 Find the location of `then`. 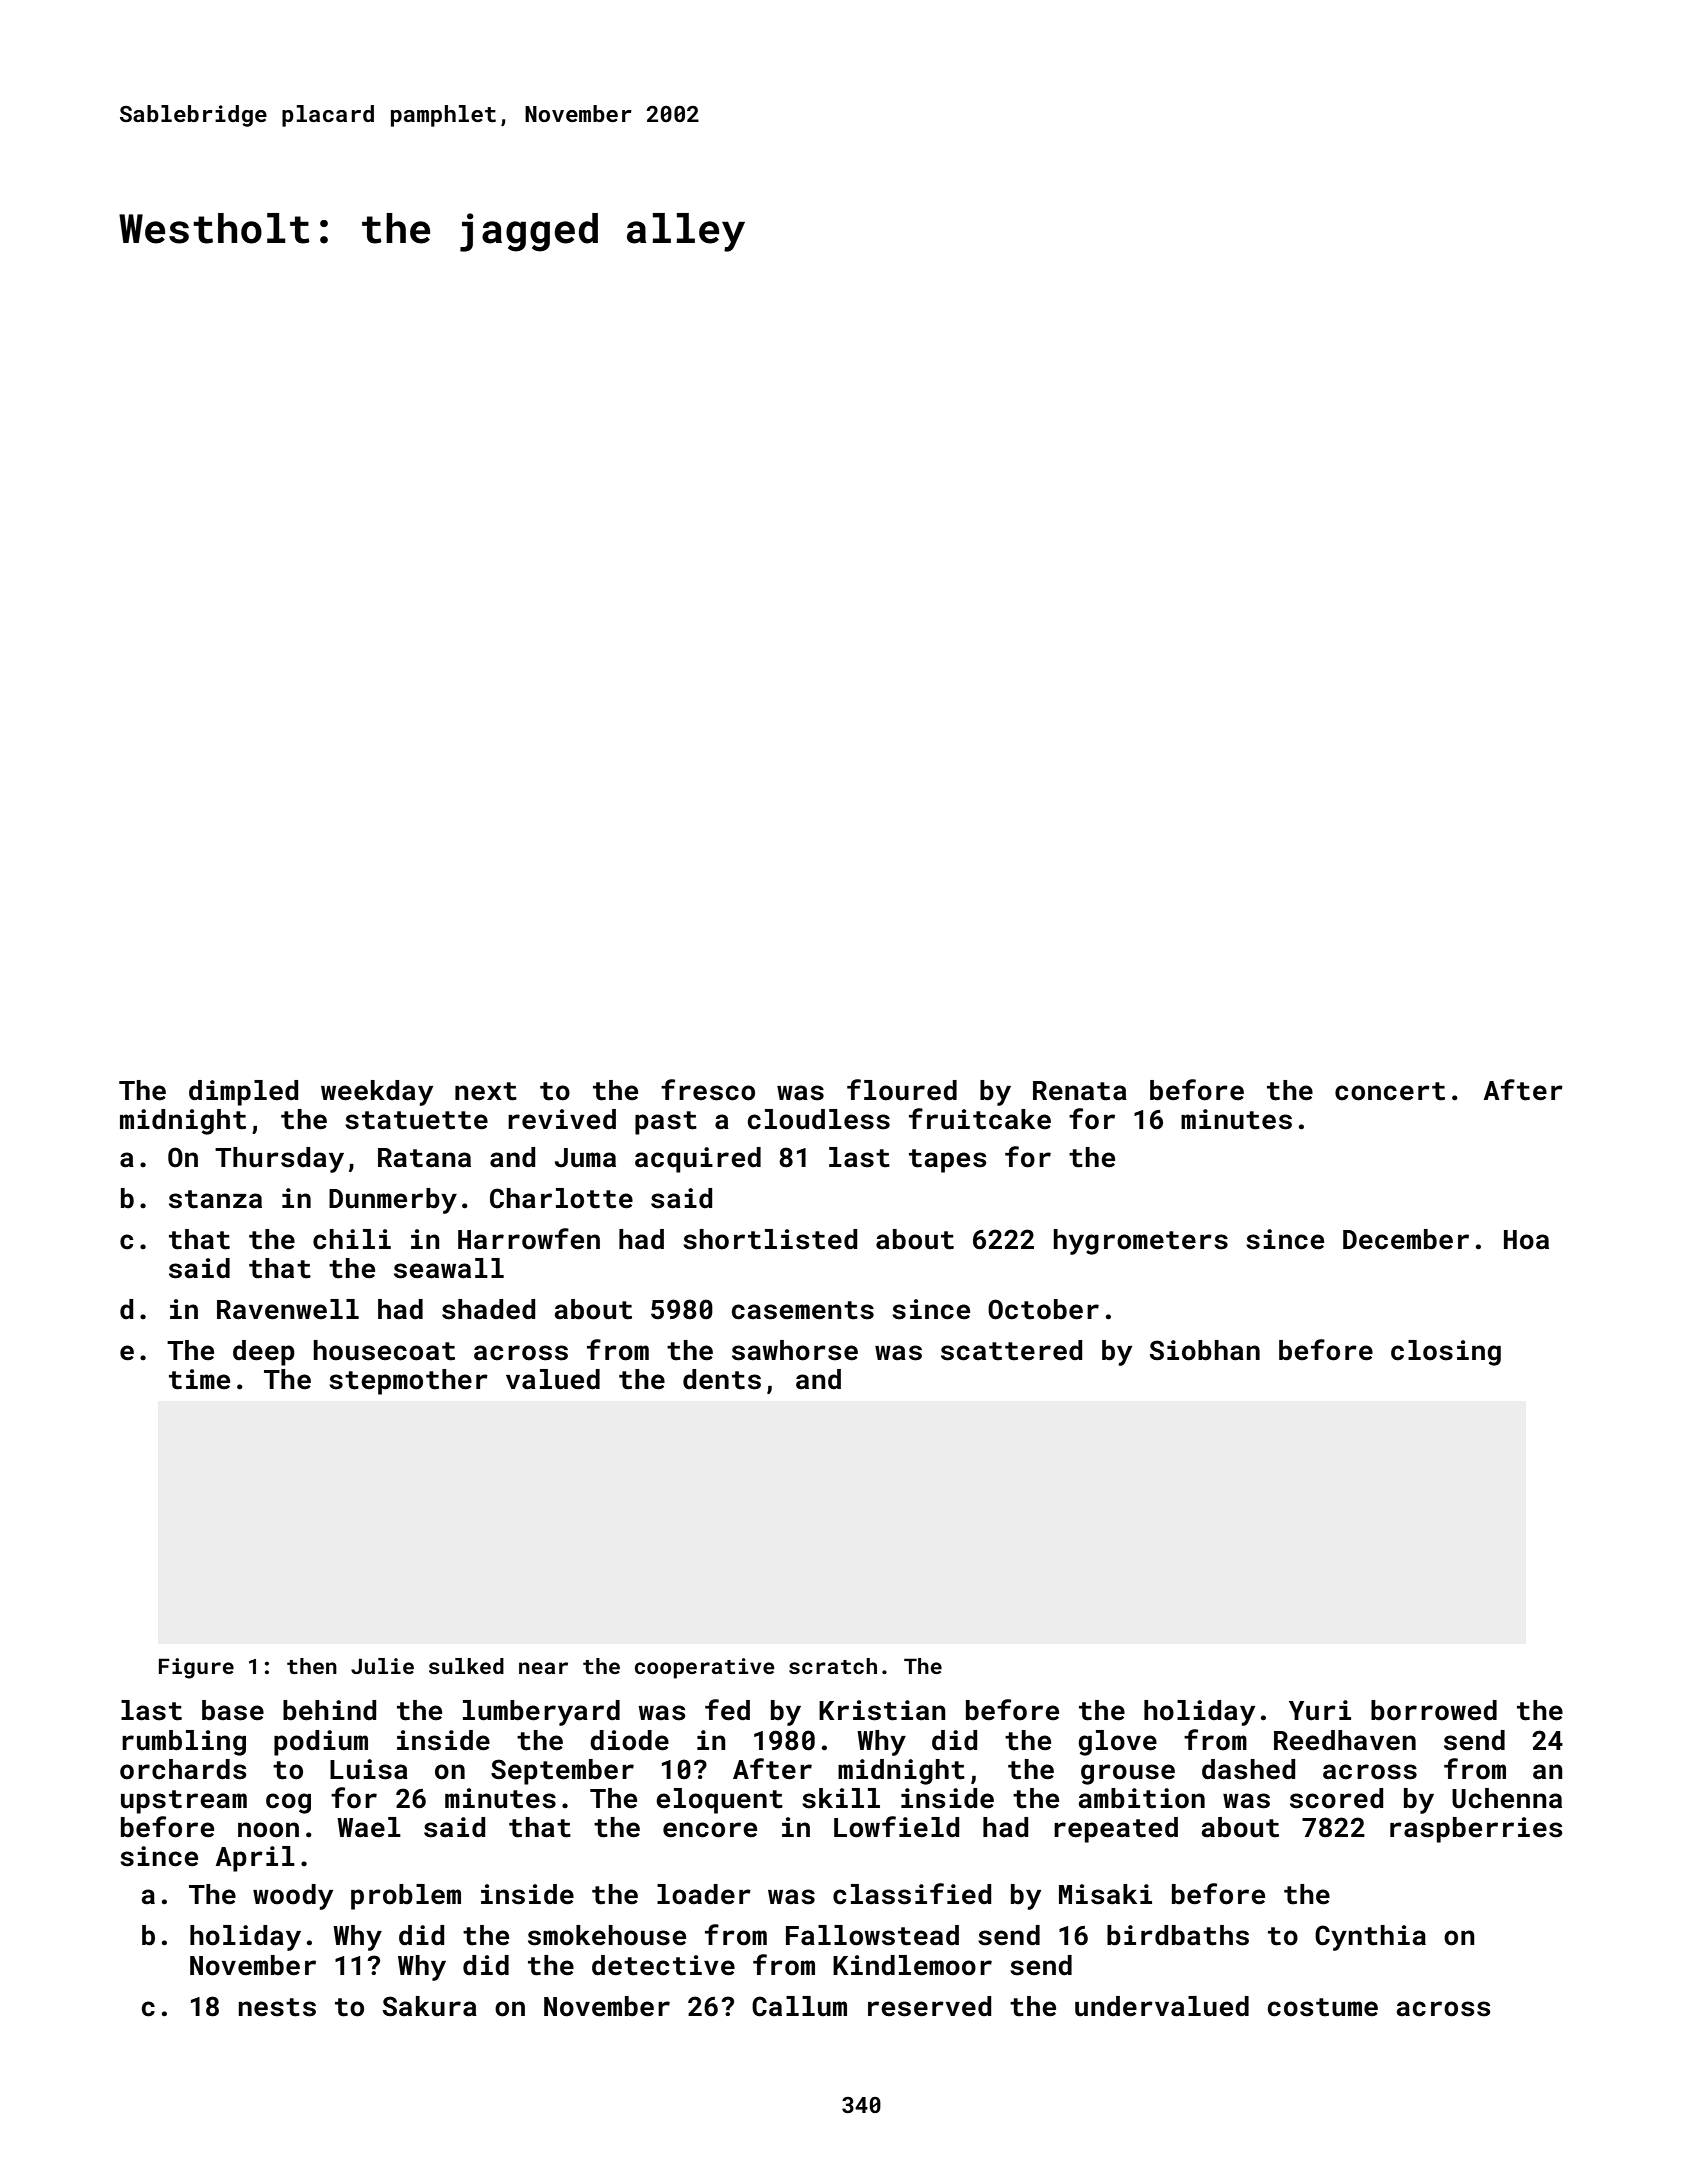

then is located at coordinates (312, 1666).
